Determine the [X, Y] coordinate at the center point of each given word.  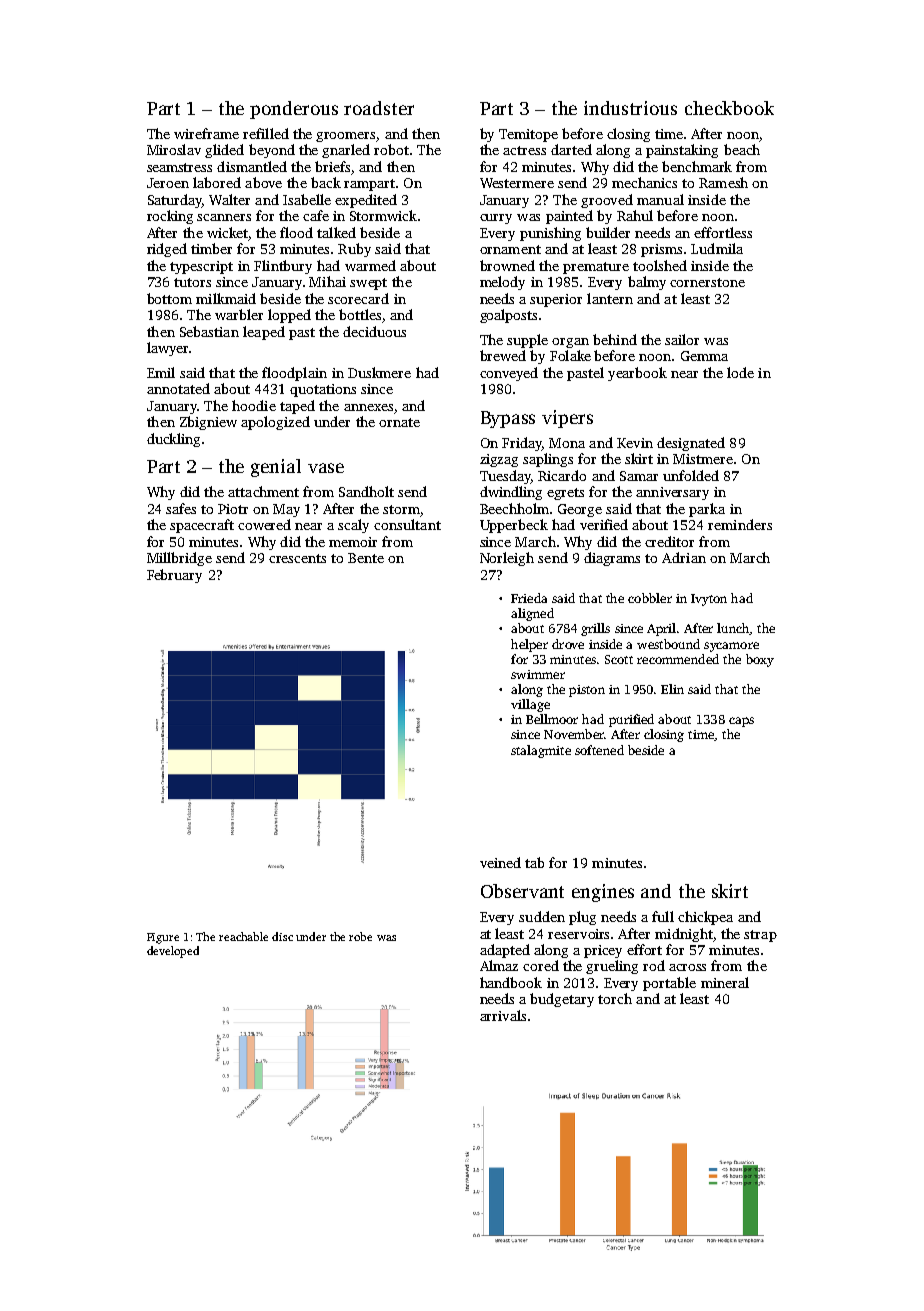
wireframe [206, 133]
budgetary [562, 1000]
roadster [379, 108]
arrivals [503, 1015]
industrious [630, 108]
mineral [725, 982]
